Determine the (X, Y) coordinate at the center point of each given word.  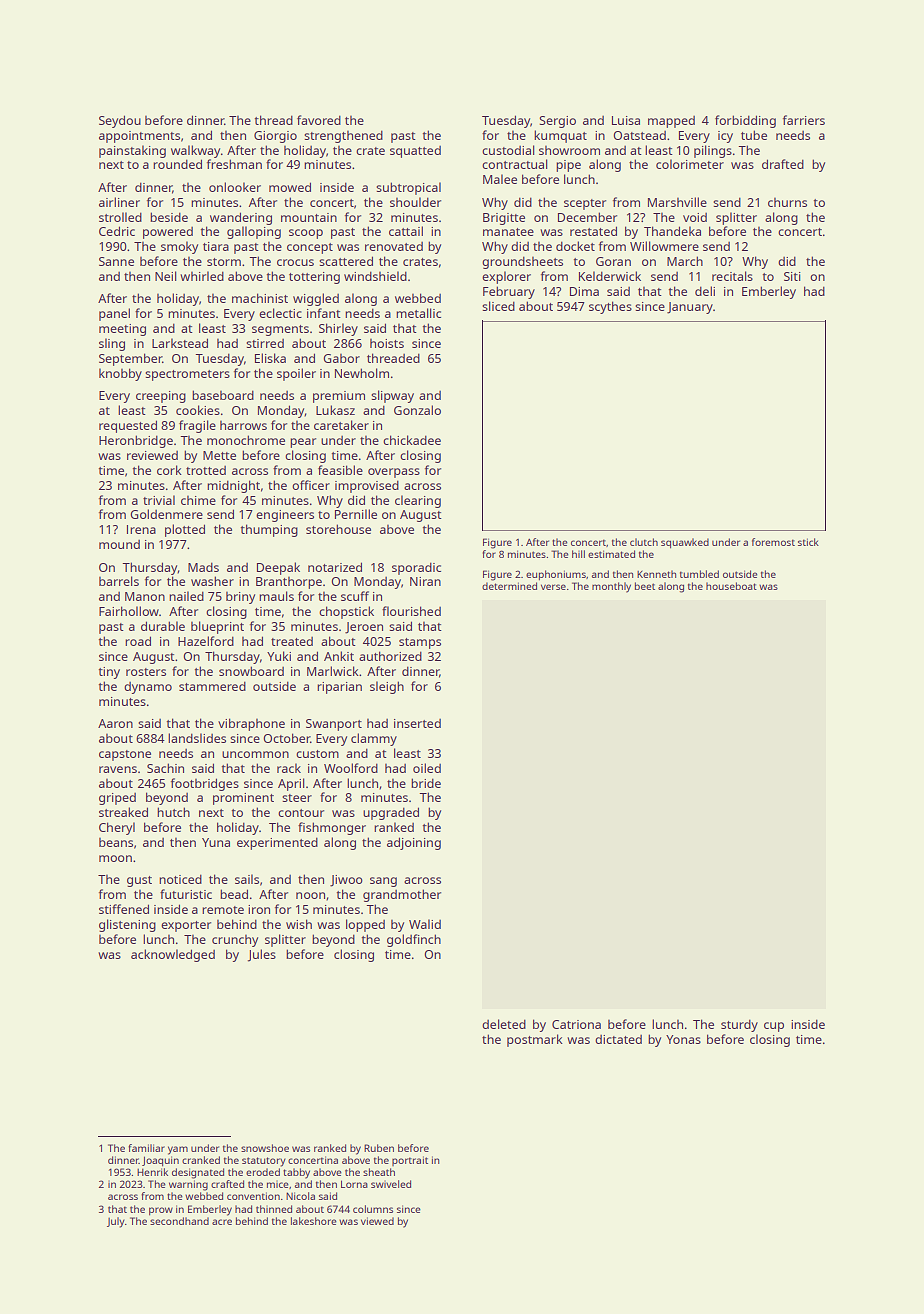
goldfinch (414, 940)
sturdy (739, 1025)
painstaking (132, 151)
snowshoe (265, 1148)
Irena (141, 529)
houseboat (731, 586)
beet (645, 586)
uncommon (255, 754)
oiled (427, 768)
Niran (425, 581)
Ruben (379, 1148)
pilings (713, 151)
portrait (410, 1161)
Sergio (557, 122)
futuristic (186, 894)
